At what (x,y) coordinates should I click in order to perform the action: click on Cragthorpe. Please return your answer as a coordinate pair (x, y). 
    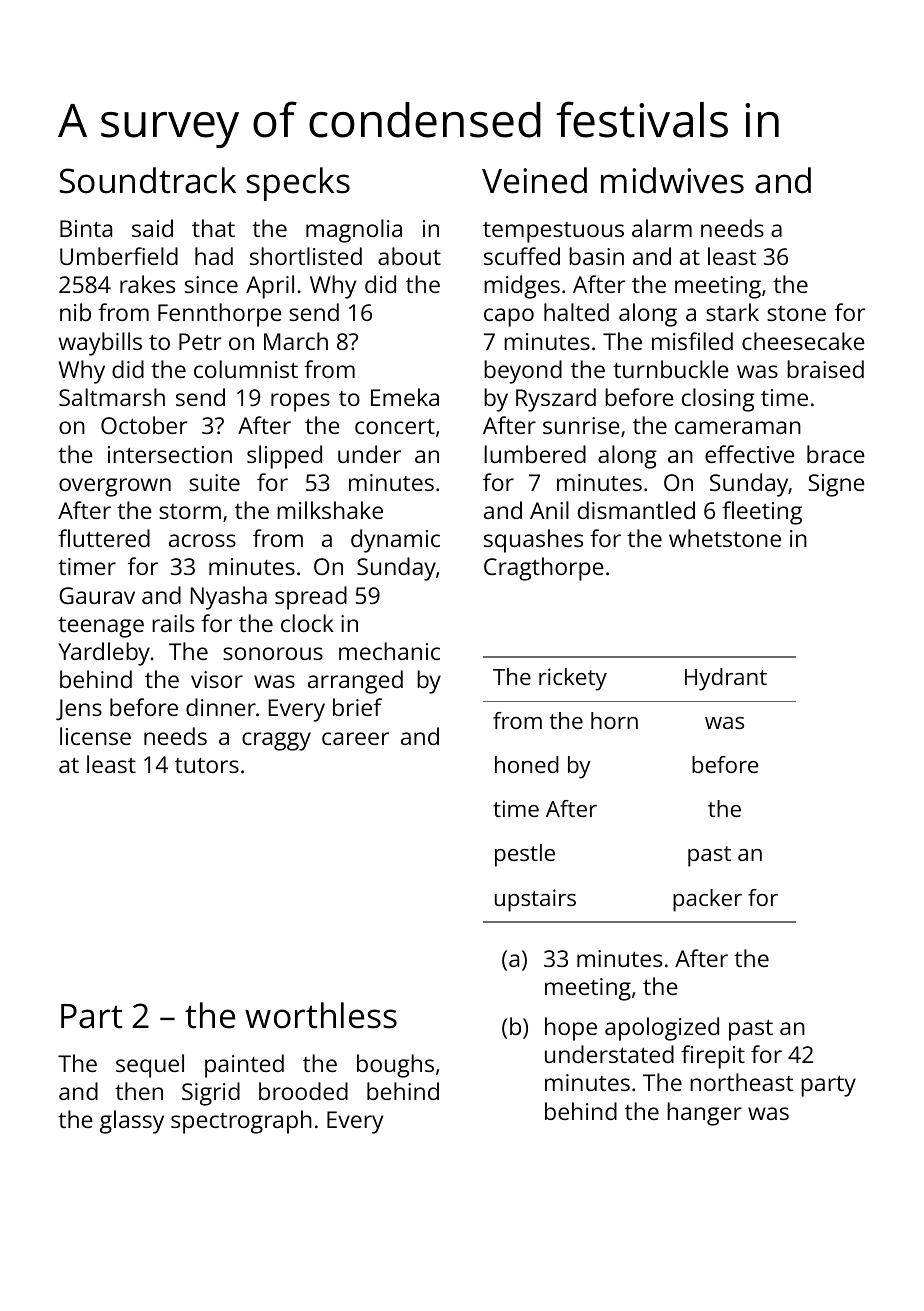
    Looking at the image, I should click on (544, 569).
